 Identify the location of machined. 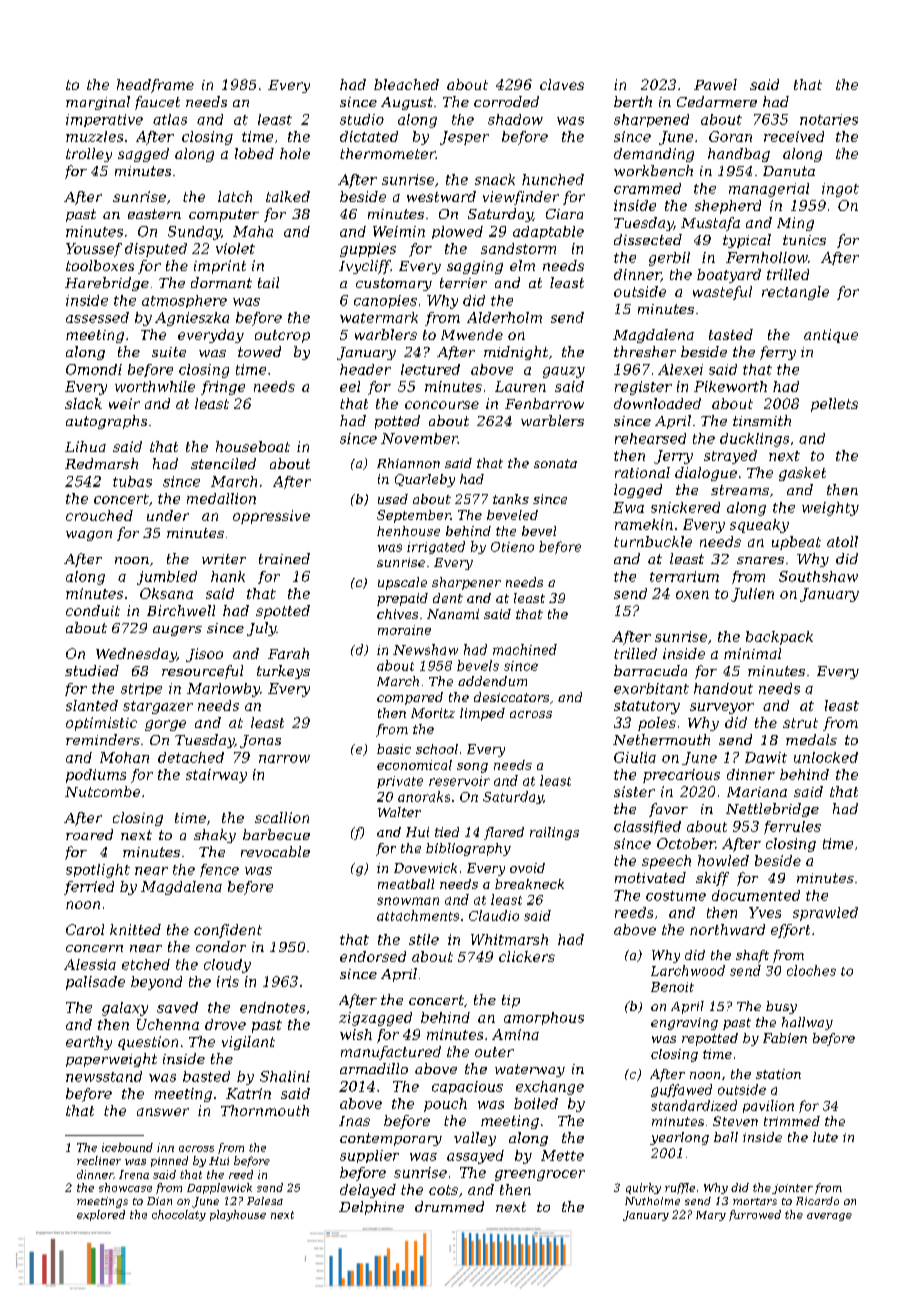
(525, 649).
